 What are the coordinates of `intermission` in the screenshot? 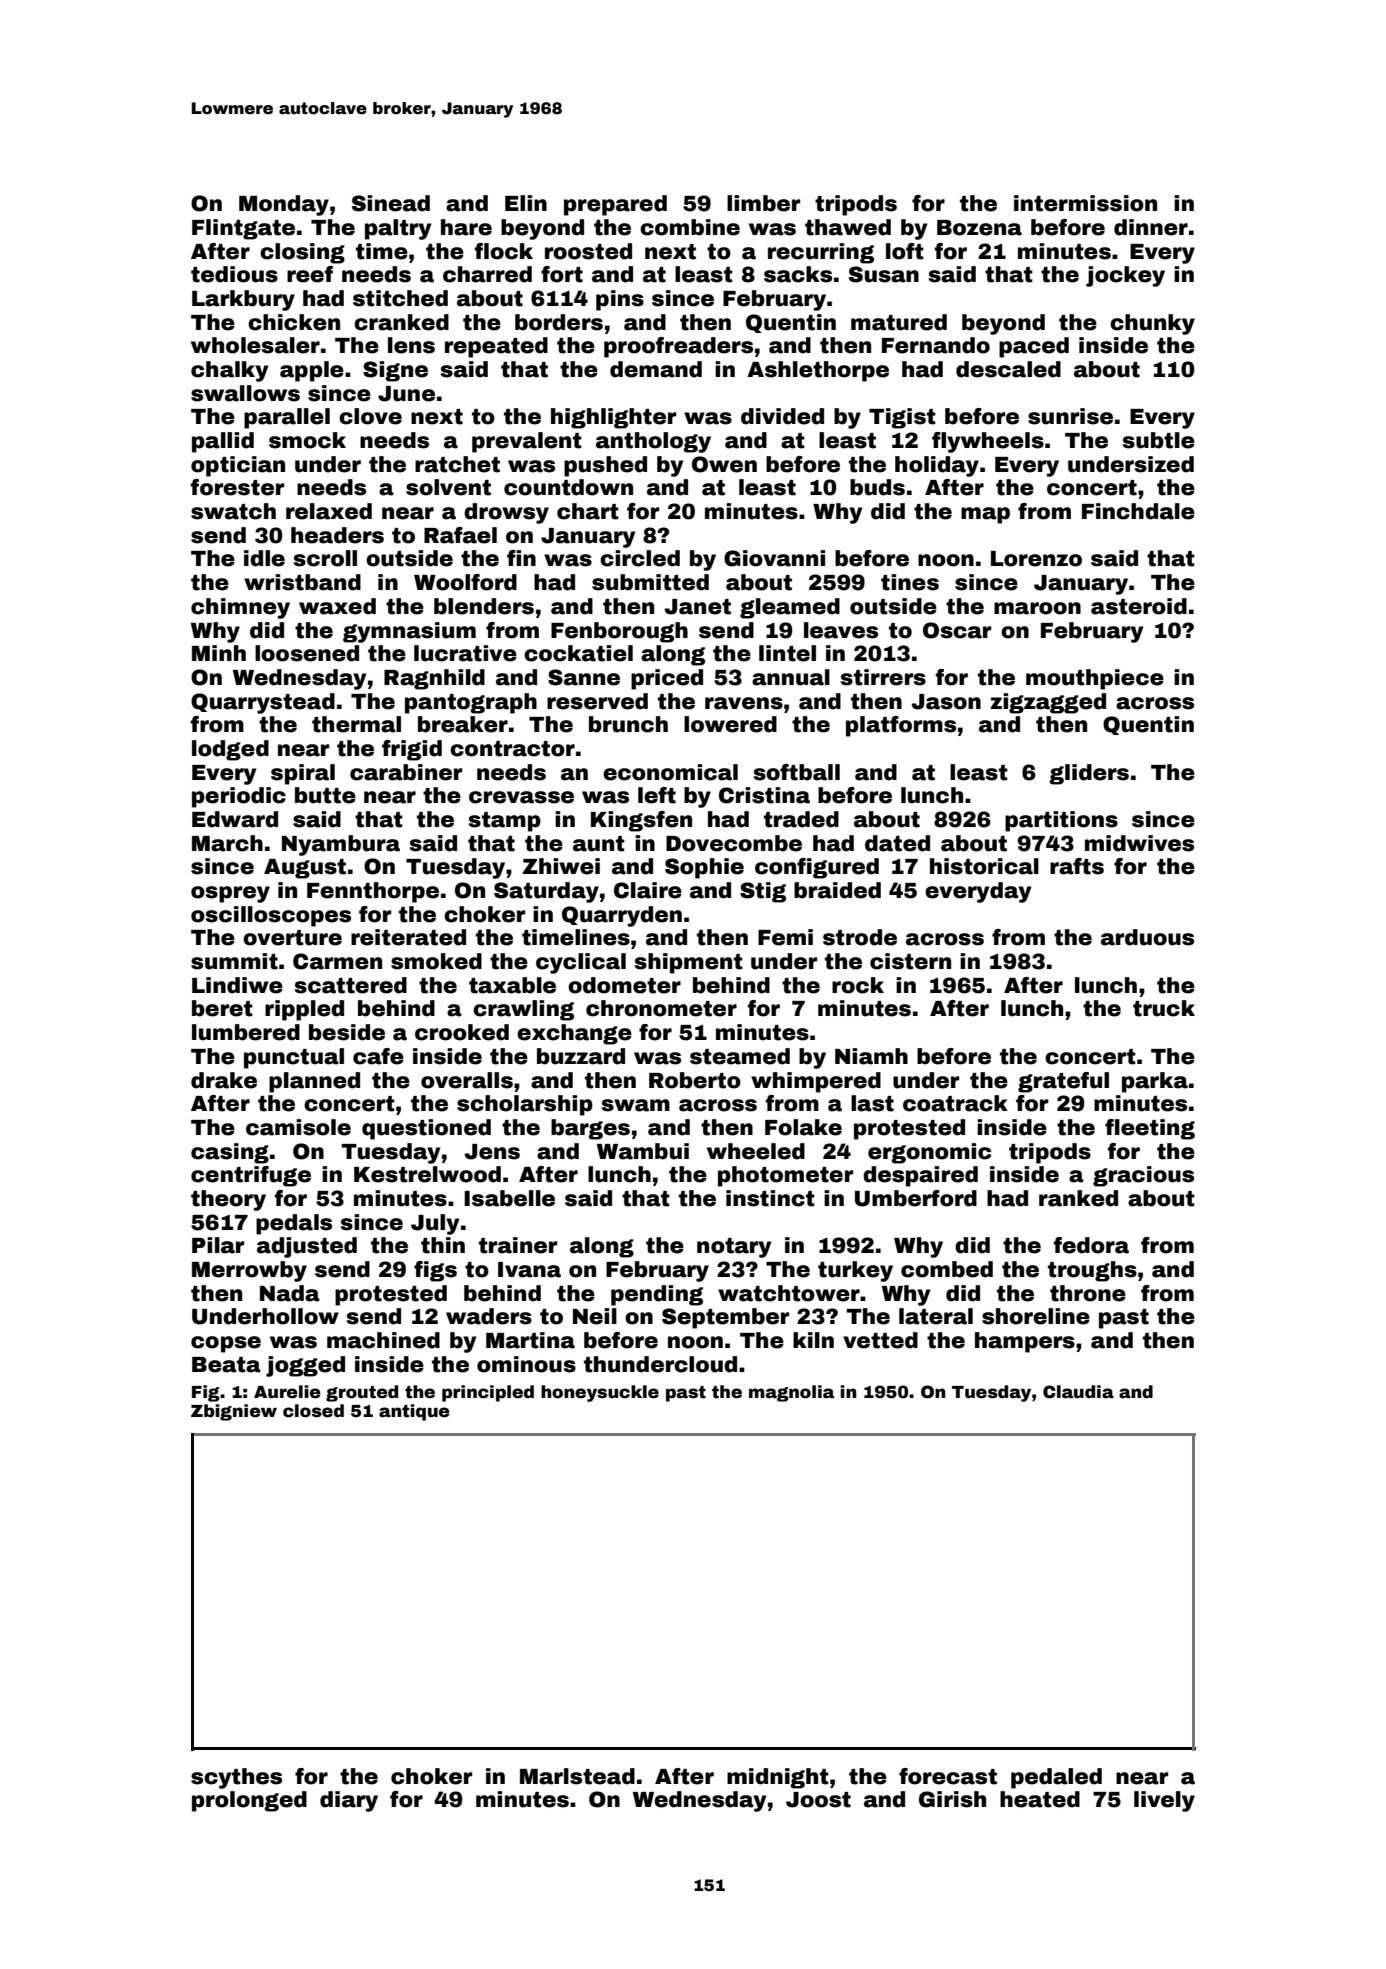 It's located at (1085, 203).
